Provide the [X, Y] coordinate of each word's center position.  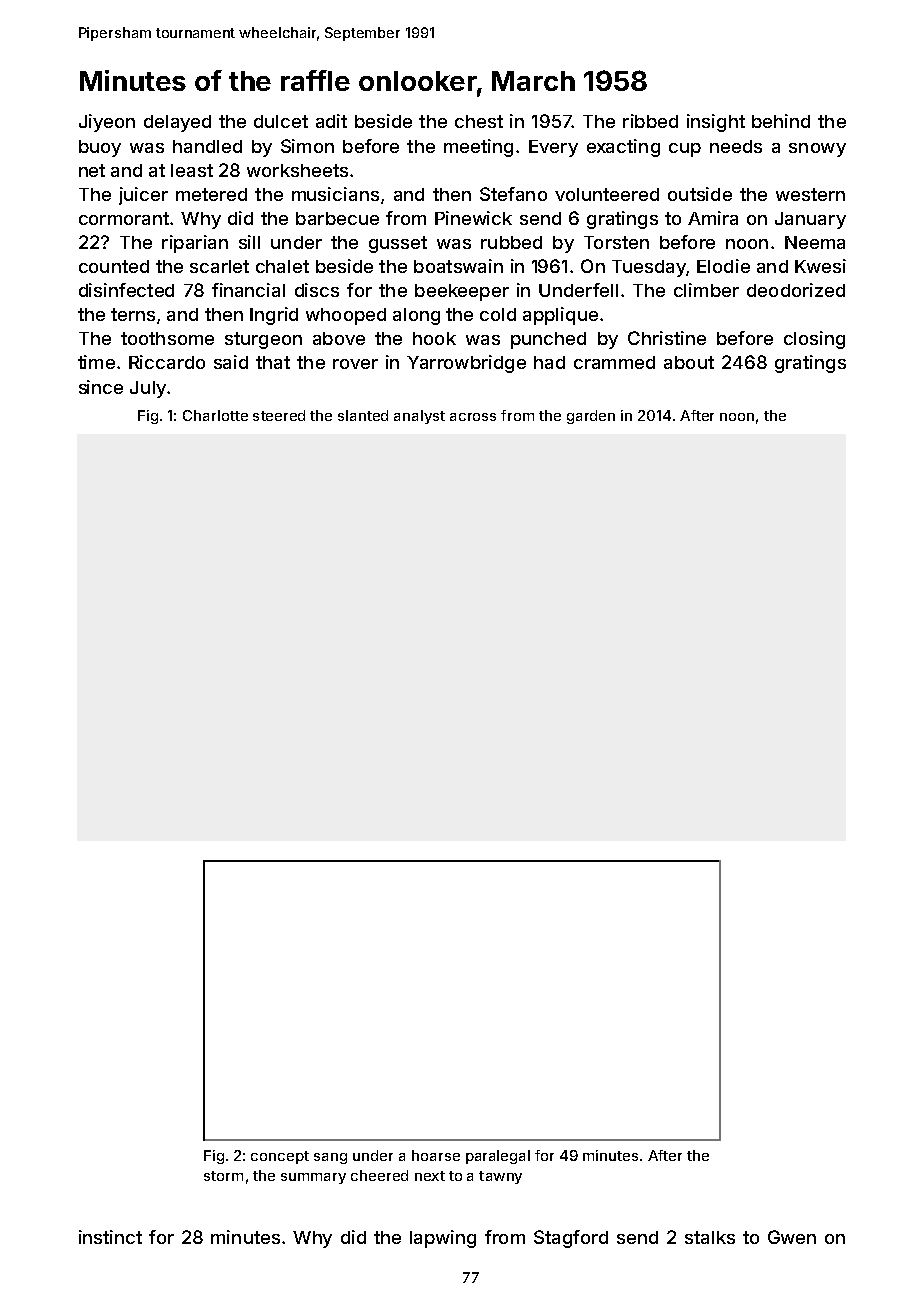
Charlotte [215, 415]
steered [279, 415]
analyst [419, 417]
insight [716, 123]
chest [479, 121]
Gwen [792, 1237]
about [689, 362]
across [473, 417]
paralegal [498, 1157]
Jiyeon [107, 123]
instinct [110, 1237]
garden [591, 417]
